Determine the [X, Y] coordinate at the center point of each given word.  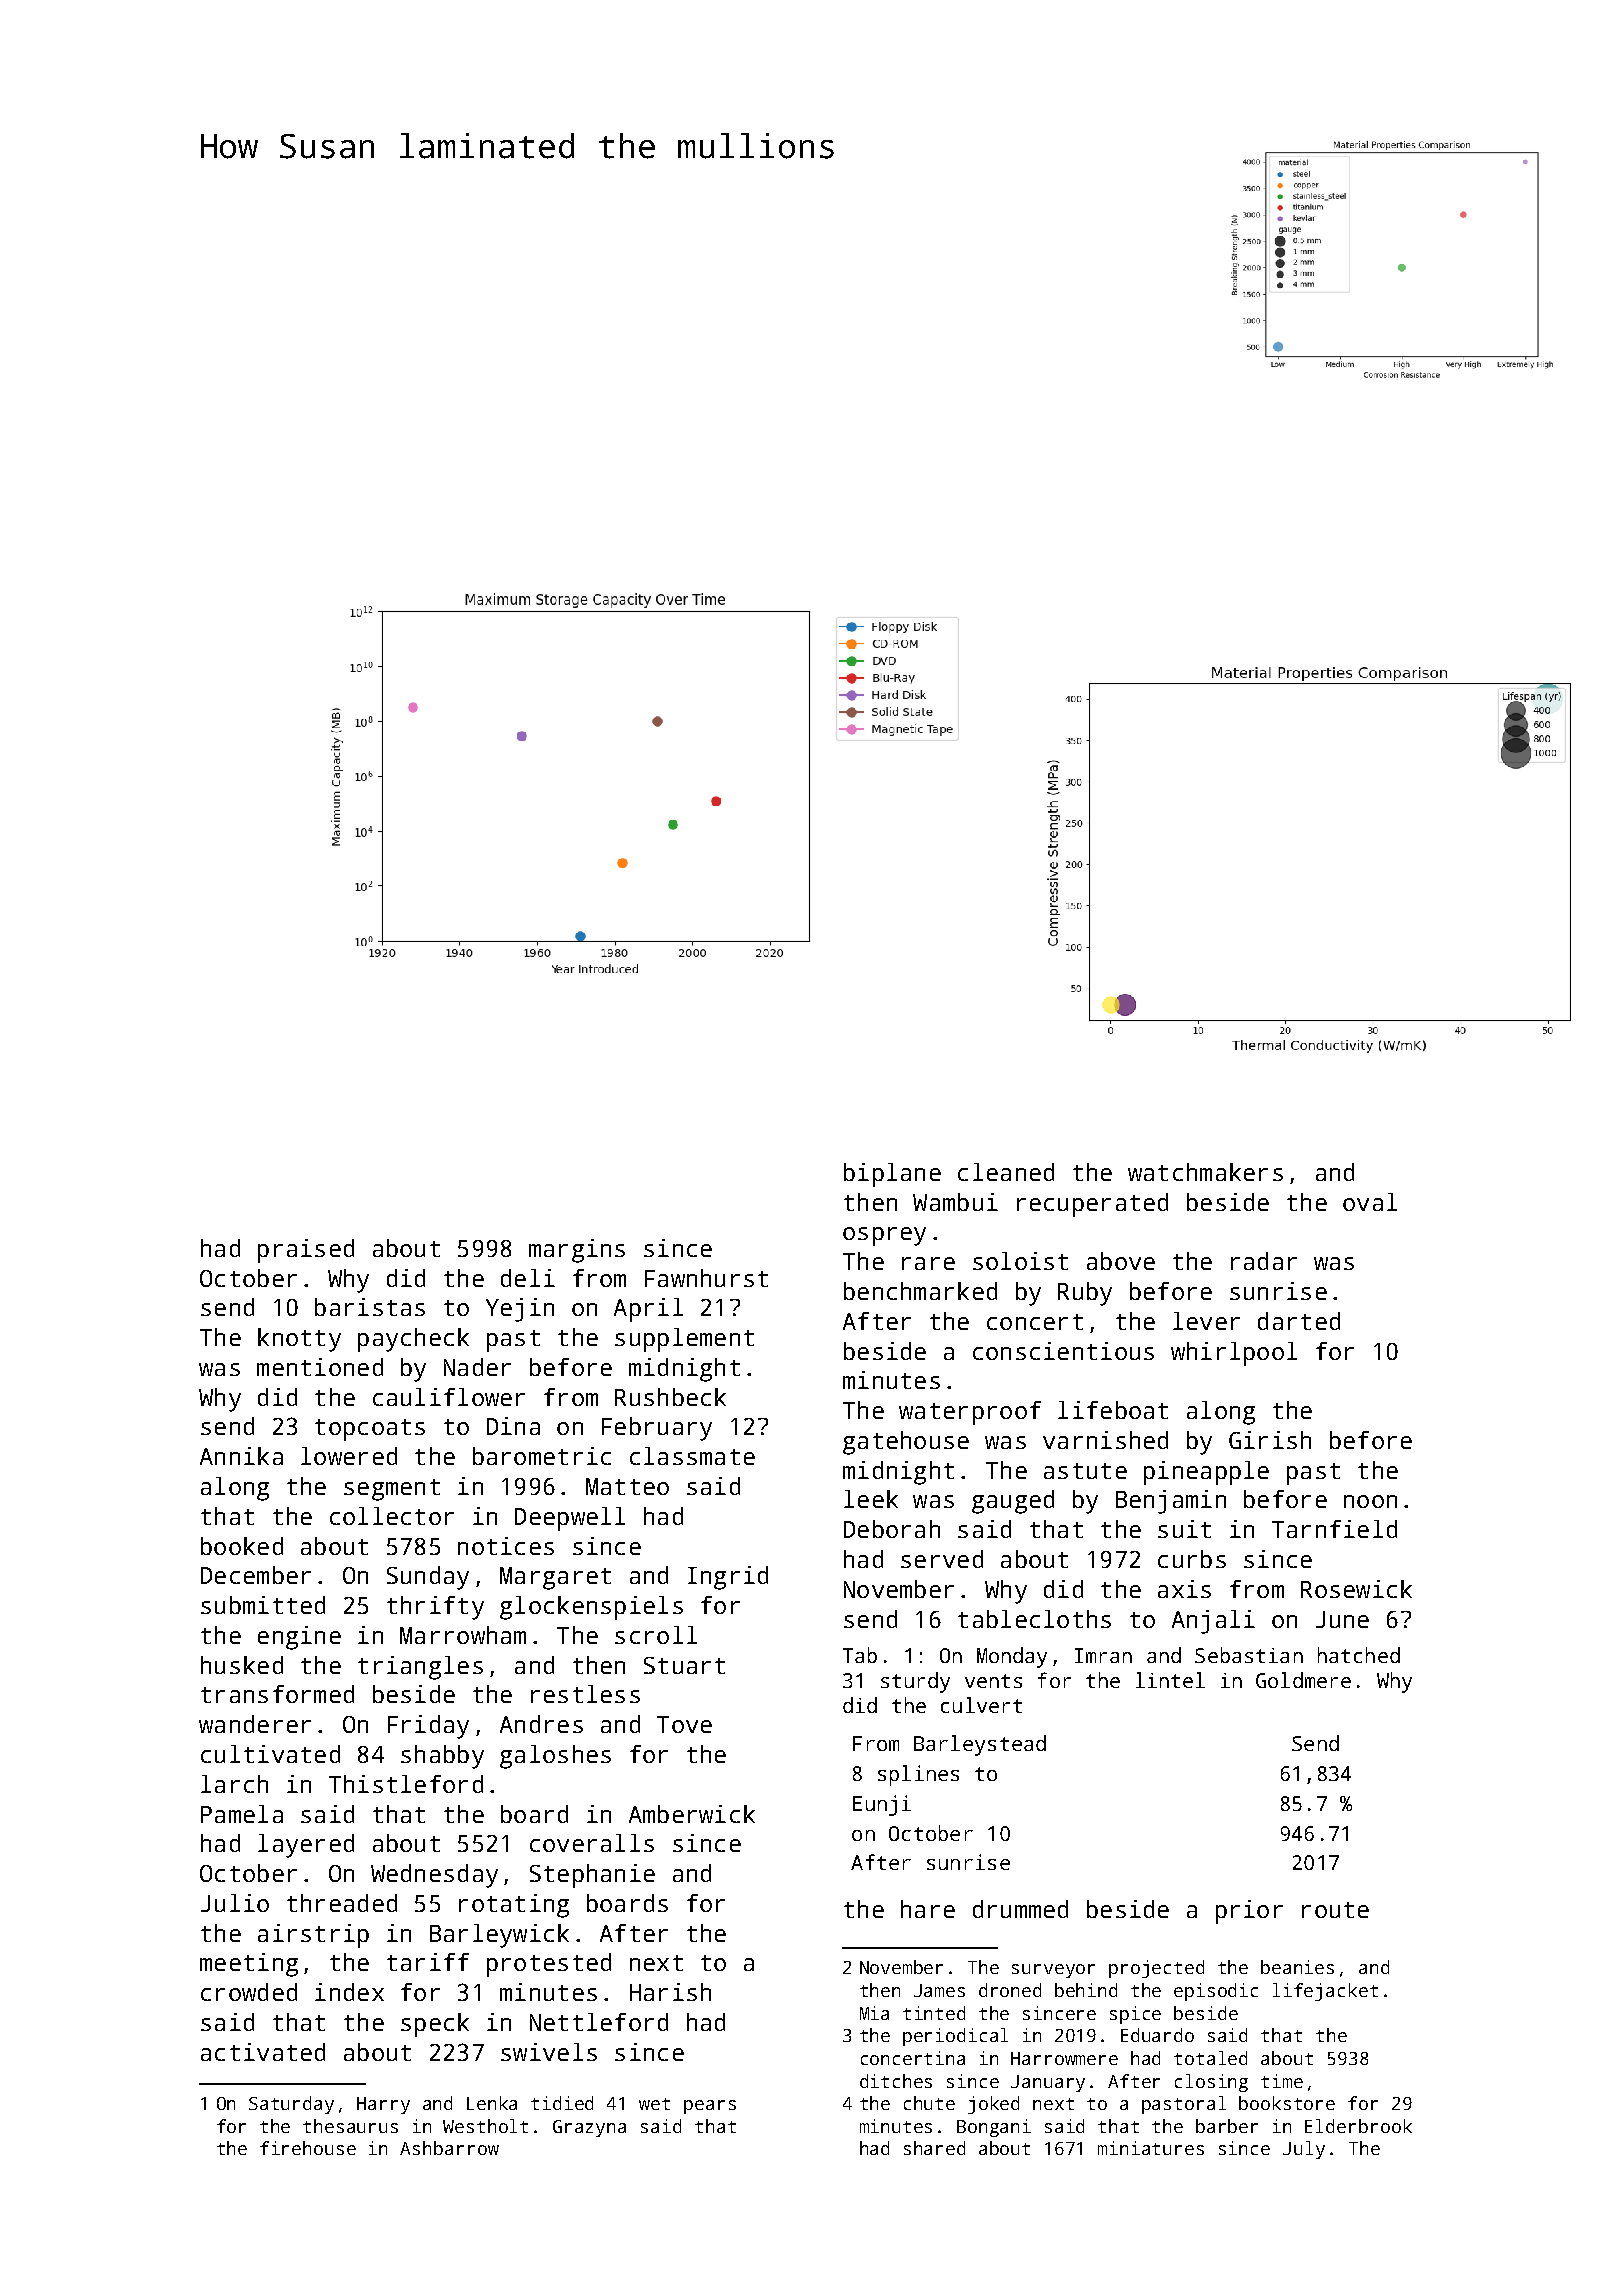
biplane [892, 1175]
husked [242, 1665]
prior [1249, 1912]
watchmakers [1205, 1172]
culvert [981, 1705]
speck [435, 2025]
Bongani [994, 2128]
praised [306, 1251]
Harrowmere [1064, 2058]
